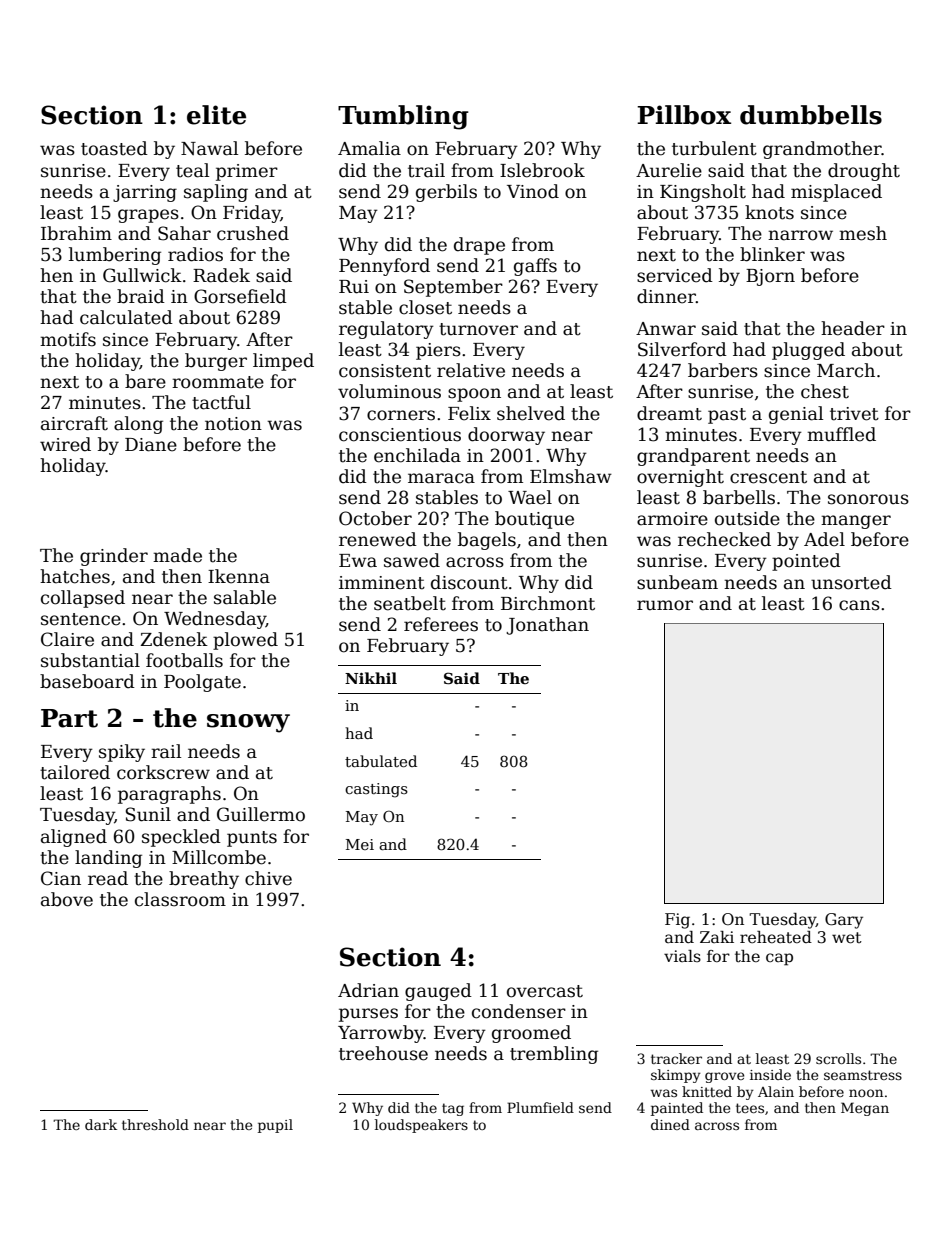 The image size is (952, 1233). What do you see at coordinates (155, 1124) in the page?
I see `threshold` at bounding box center [155, 1124].
